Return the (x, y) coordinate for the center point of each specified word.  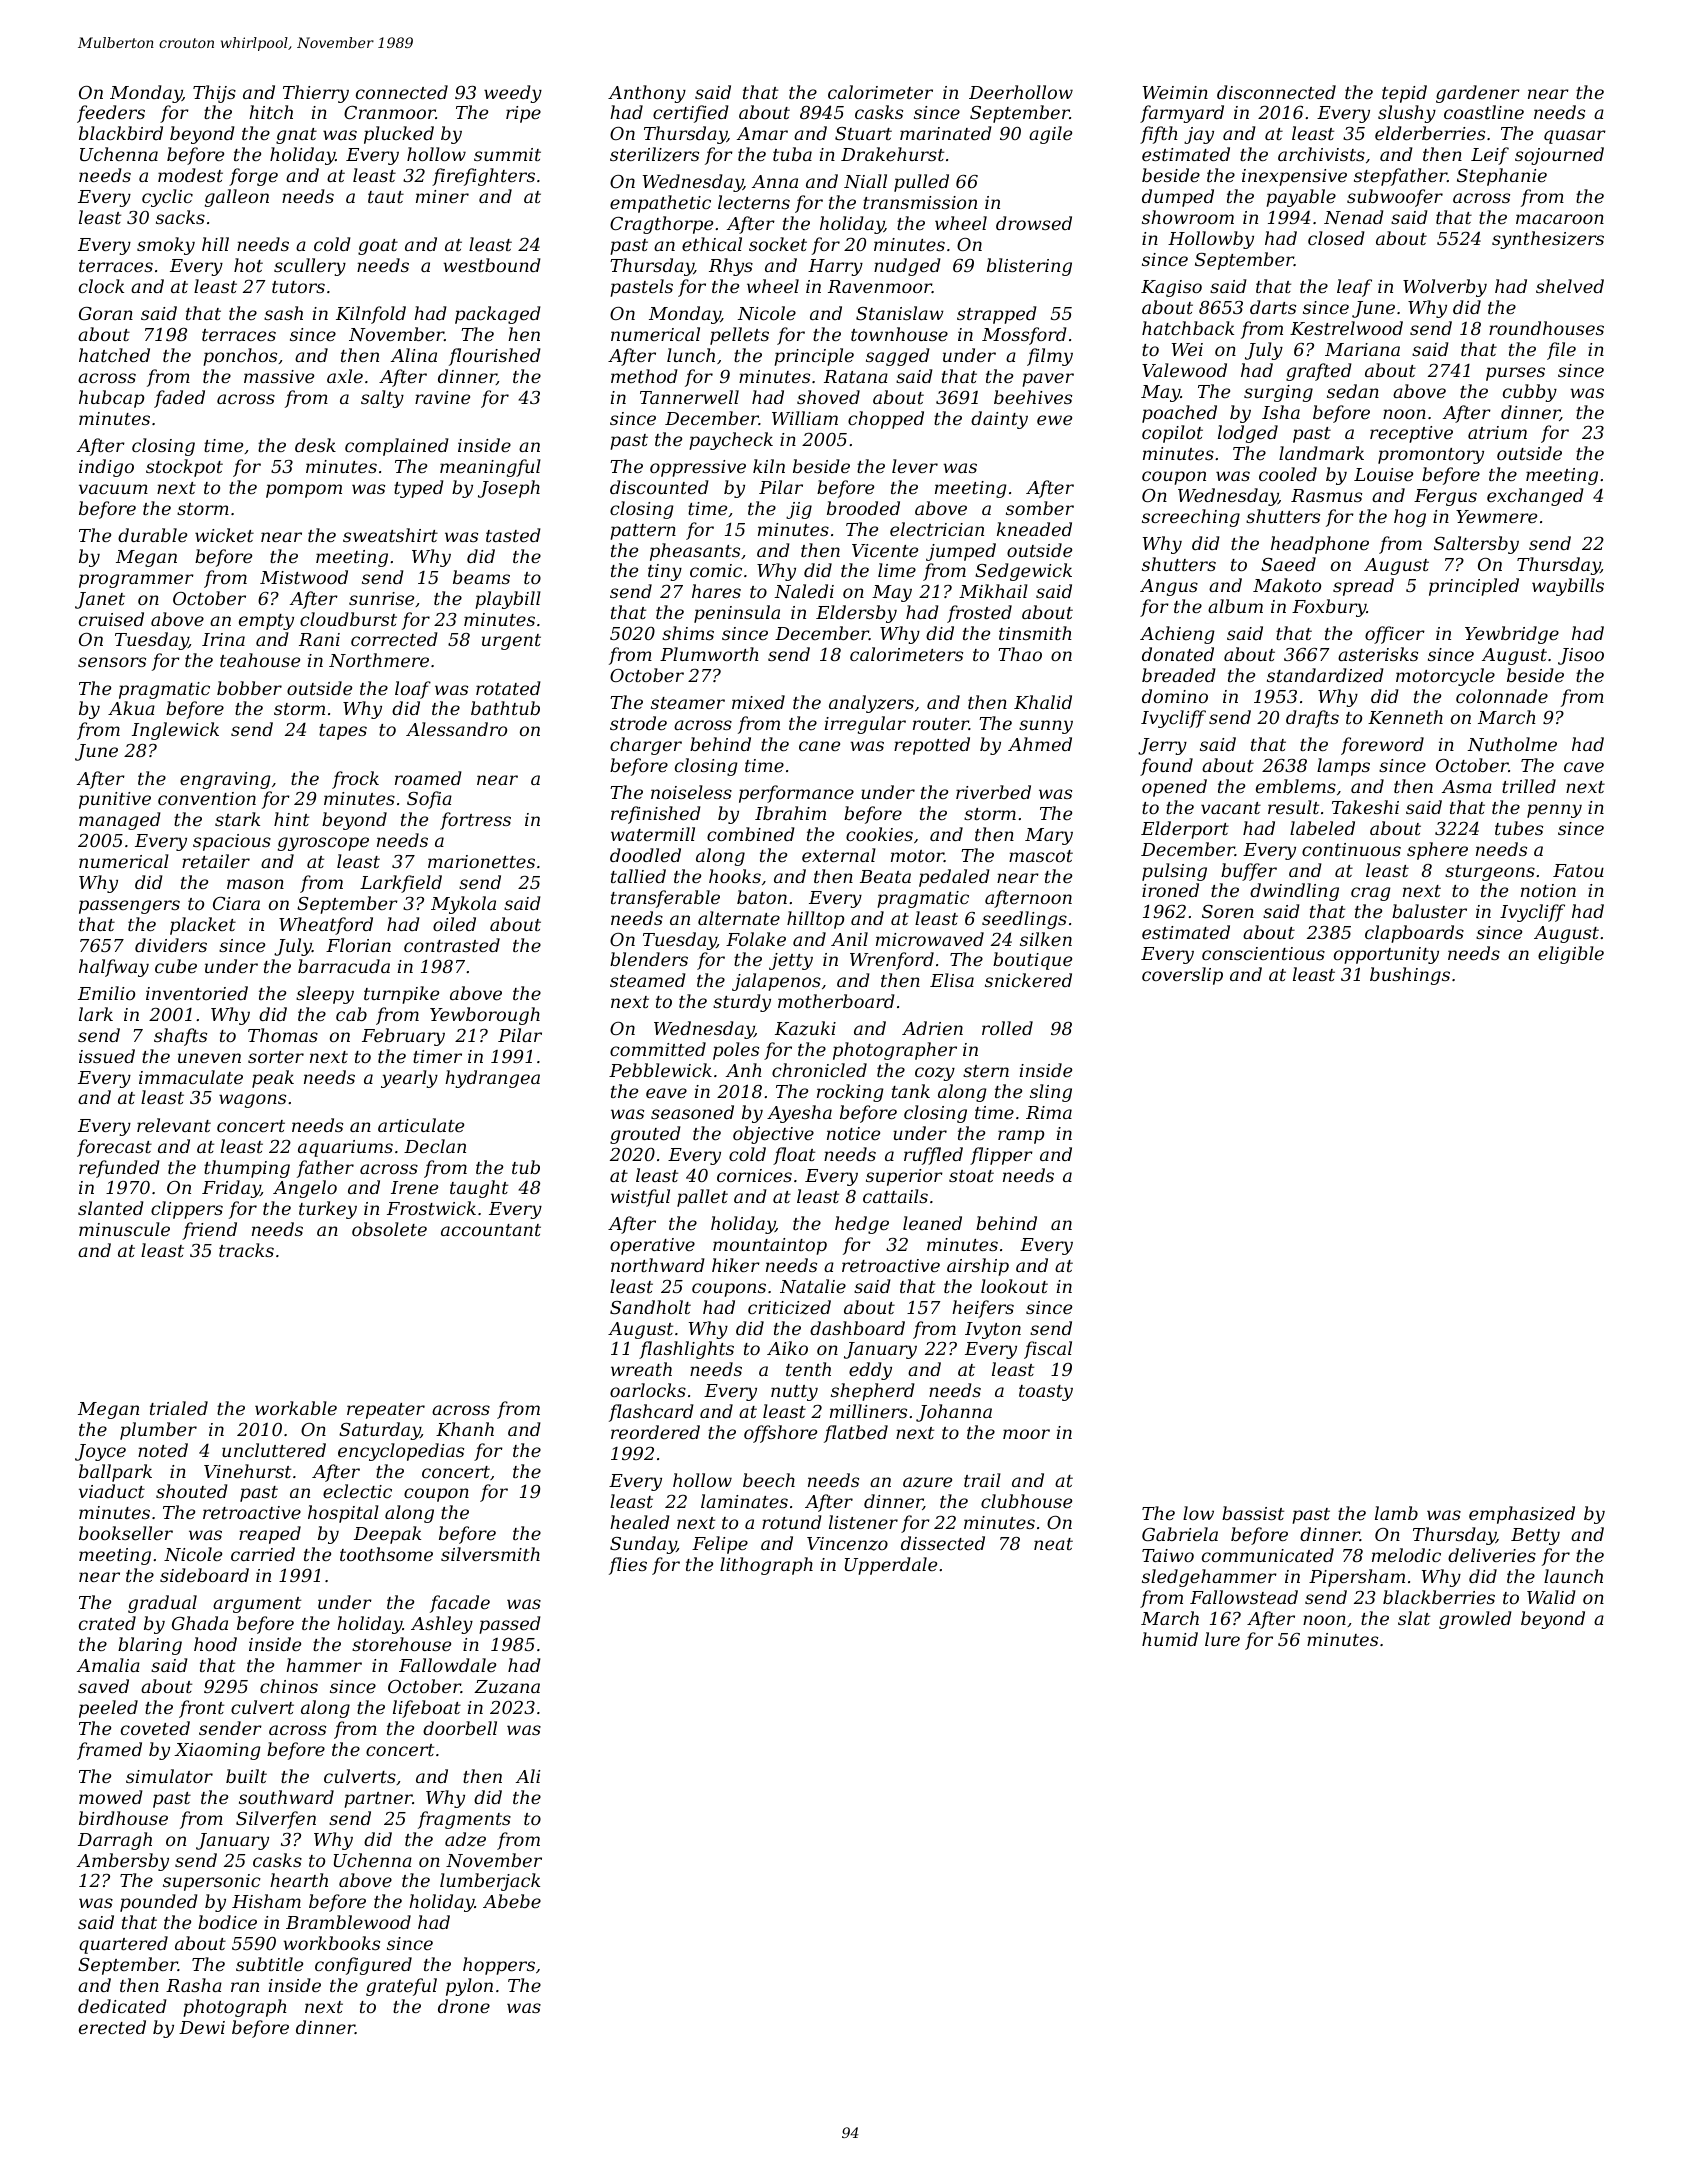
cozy (935, 1074)
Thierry (316, 94)
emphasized (1522, 1515)
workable (296, 1408)
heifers (983, 1309)
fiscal (1048, 1350)
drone (464, 2006)
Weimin (1175, 92)
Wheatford (326, 926)
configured (363, 1966)
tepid (1404, 94)
